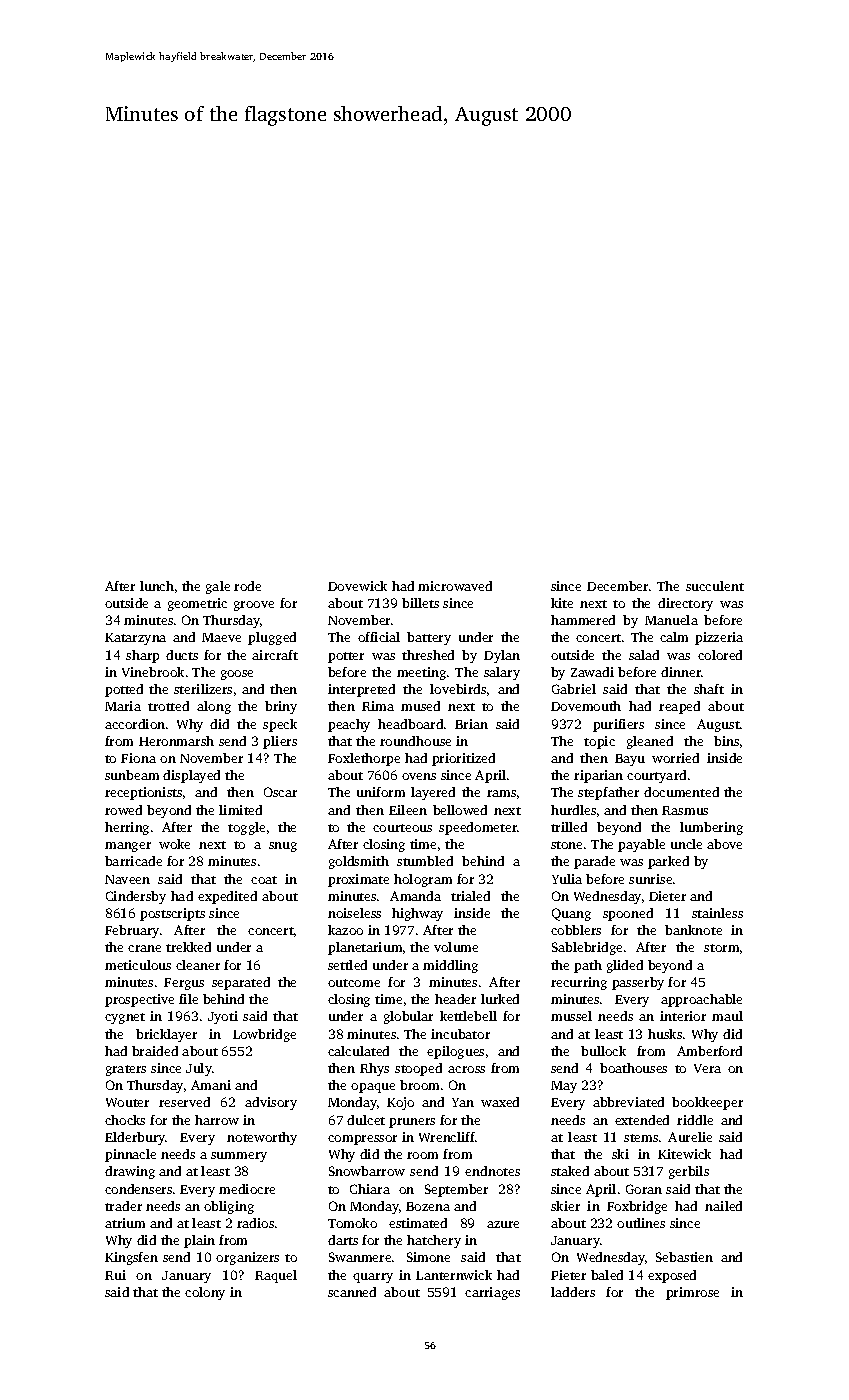 Image resolution: width=849 pixels, height=1400 pixels. Describe the element at coordinates (500, 1102) in the screenshot. I see `waxed` at that location.
